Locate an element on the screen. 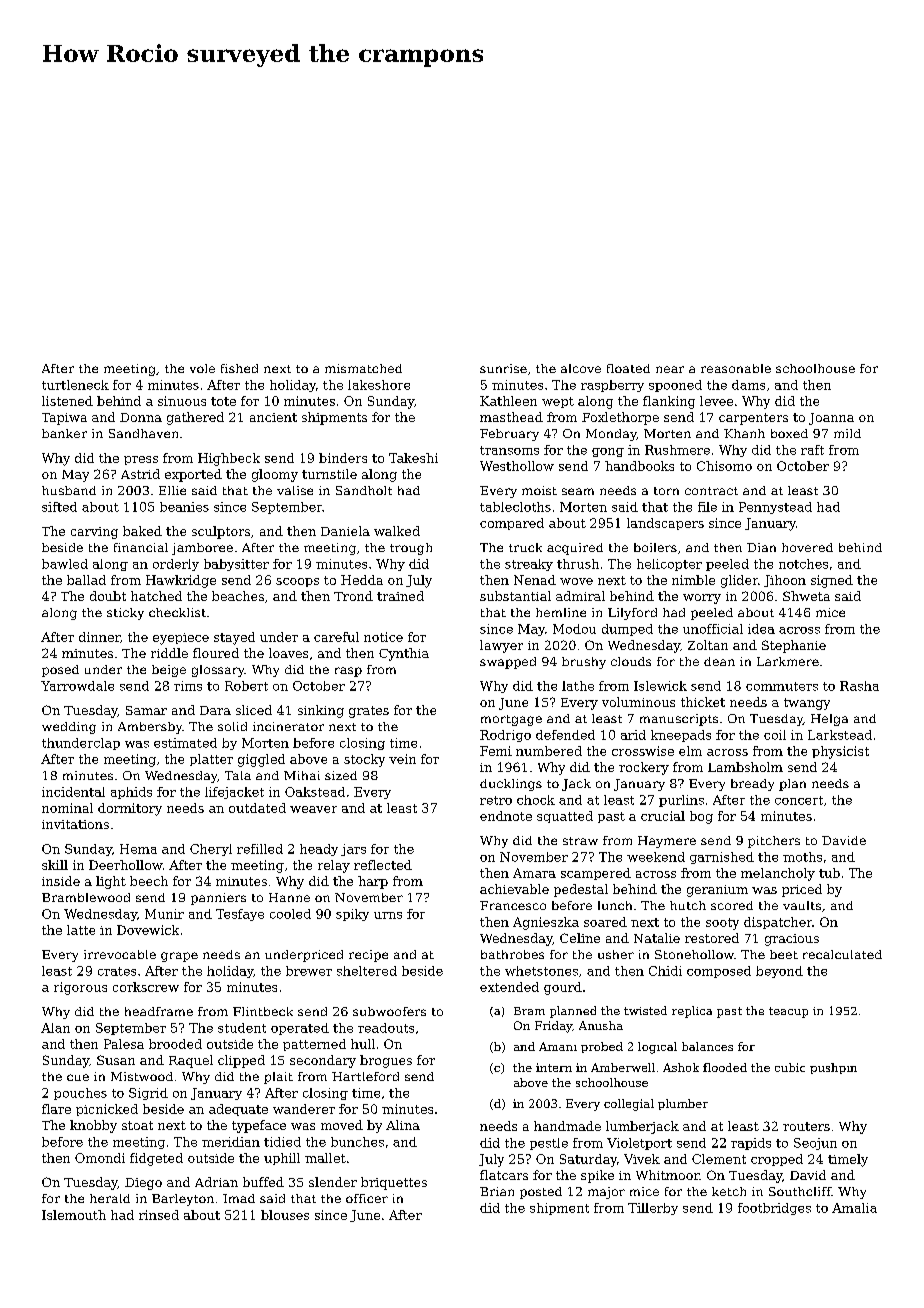  Islemouth is located at coordinates (74, 1215).
